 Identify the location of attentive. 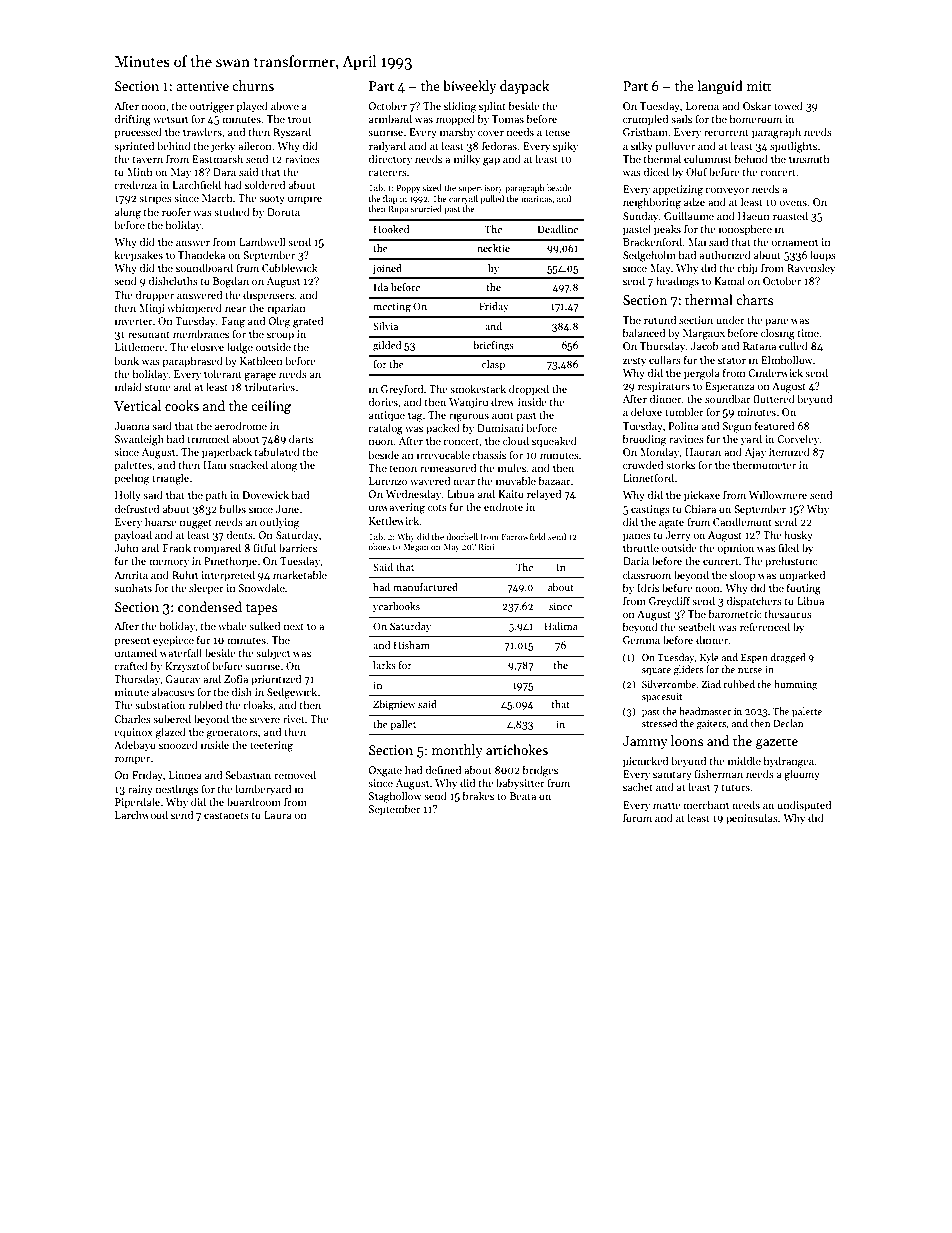
(202, 86).
